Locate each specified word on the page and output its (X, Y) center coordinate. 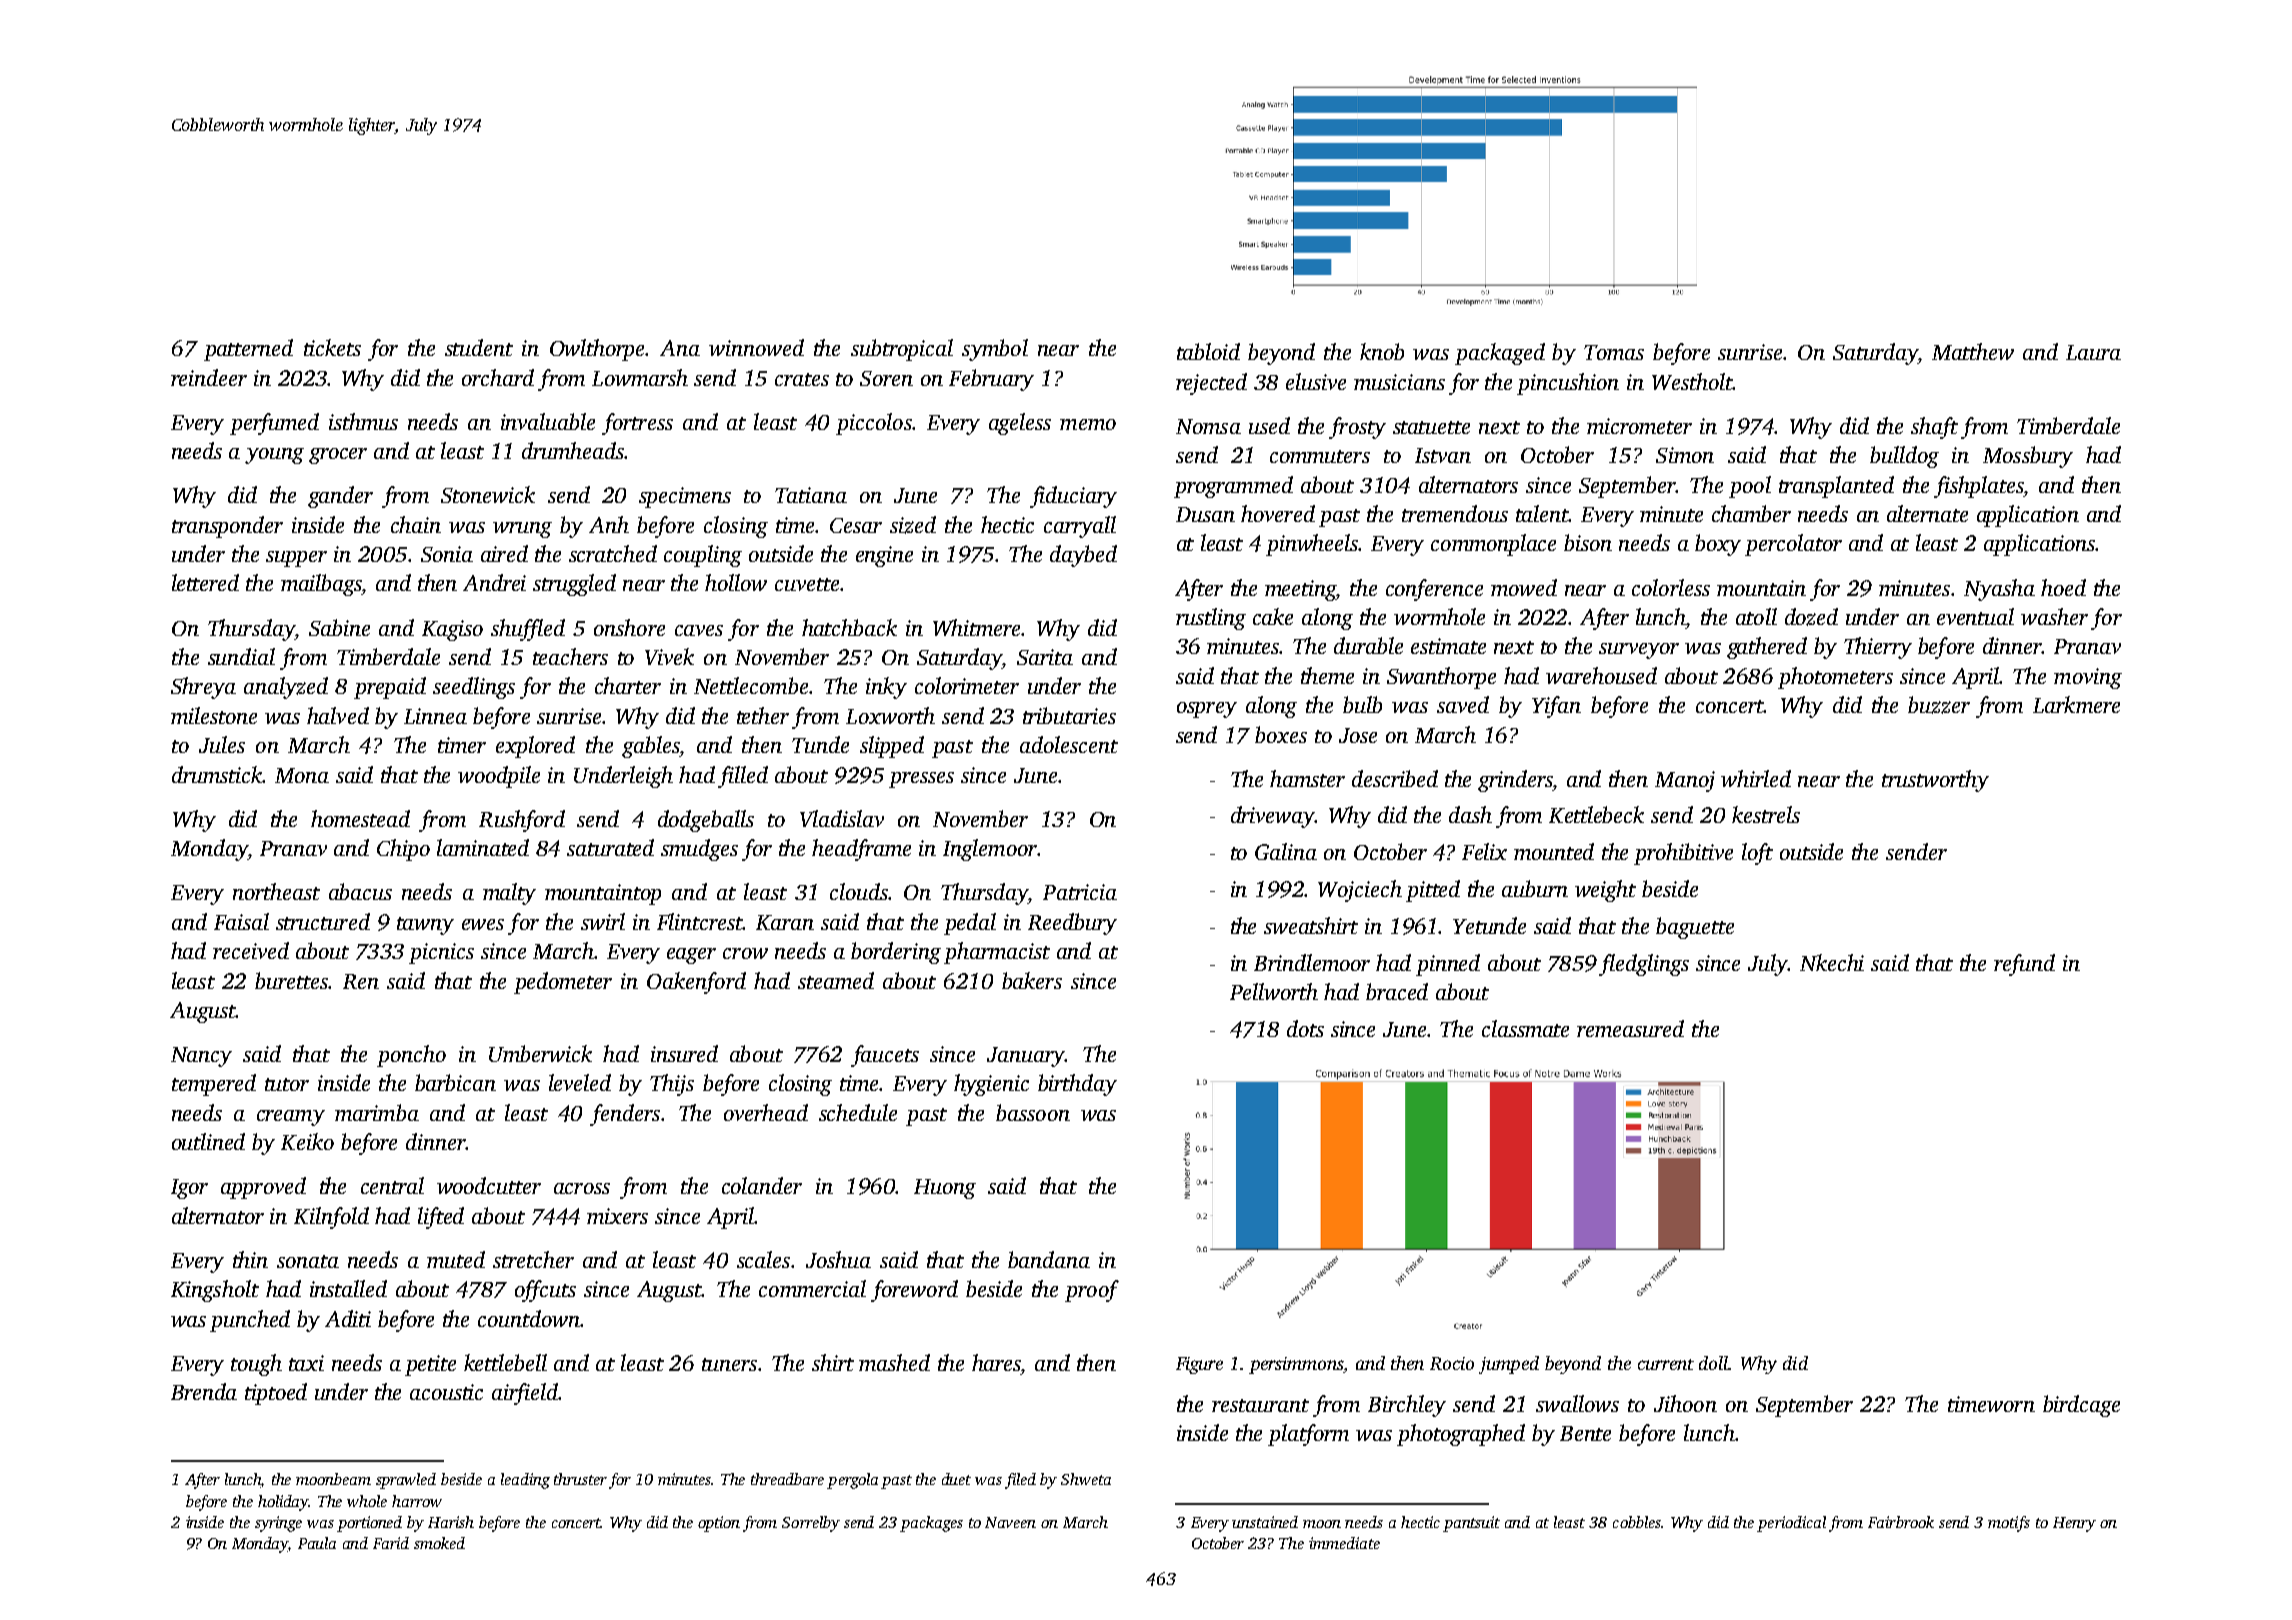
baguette (1695, 928)
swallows (1577, 1403)
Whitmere (976, 627)
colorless (1671, 587)
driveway (1273, 817)
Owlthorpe (597, 350)
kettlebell (505, 1362)
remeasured (1630, 1028)
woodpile (499, 777)
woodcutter (489, 1185)
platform (1308, 1435)
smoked (439, 1543)
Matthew (1973, 351)
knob (1382, 351)
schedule (858, 1112)
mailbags (321, 585)
